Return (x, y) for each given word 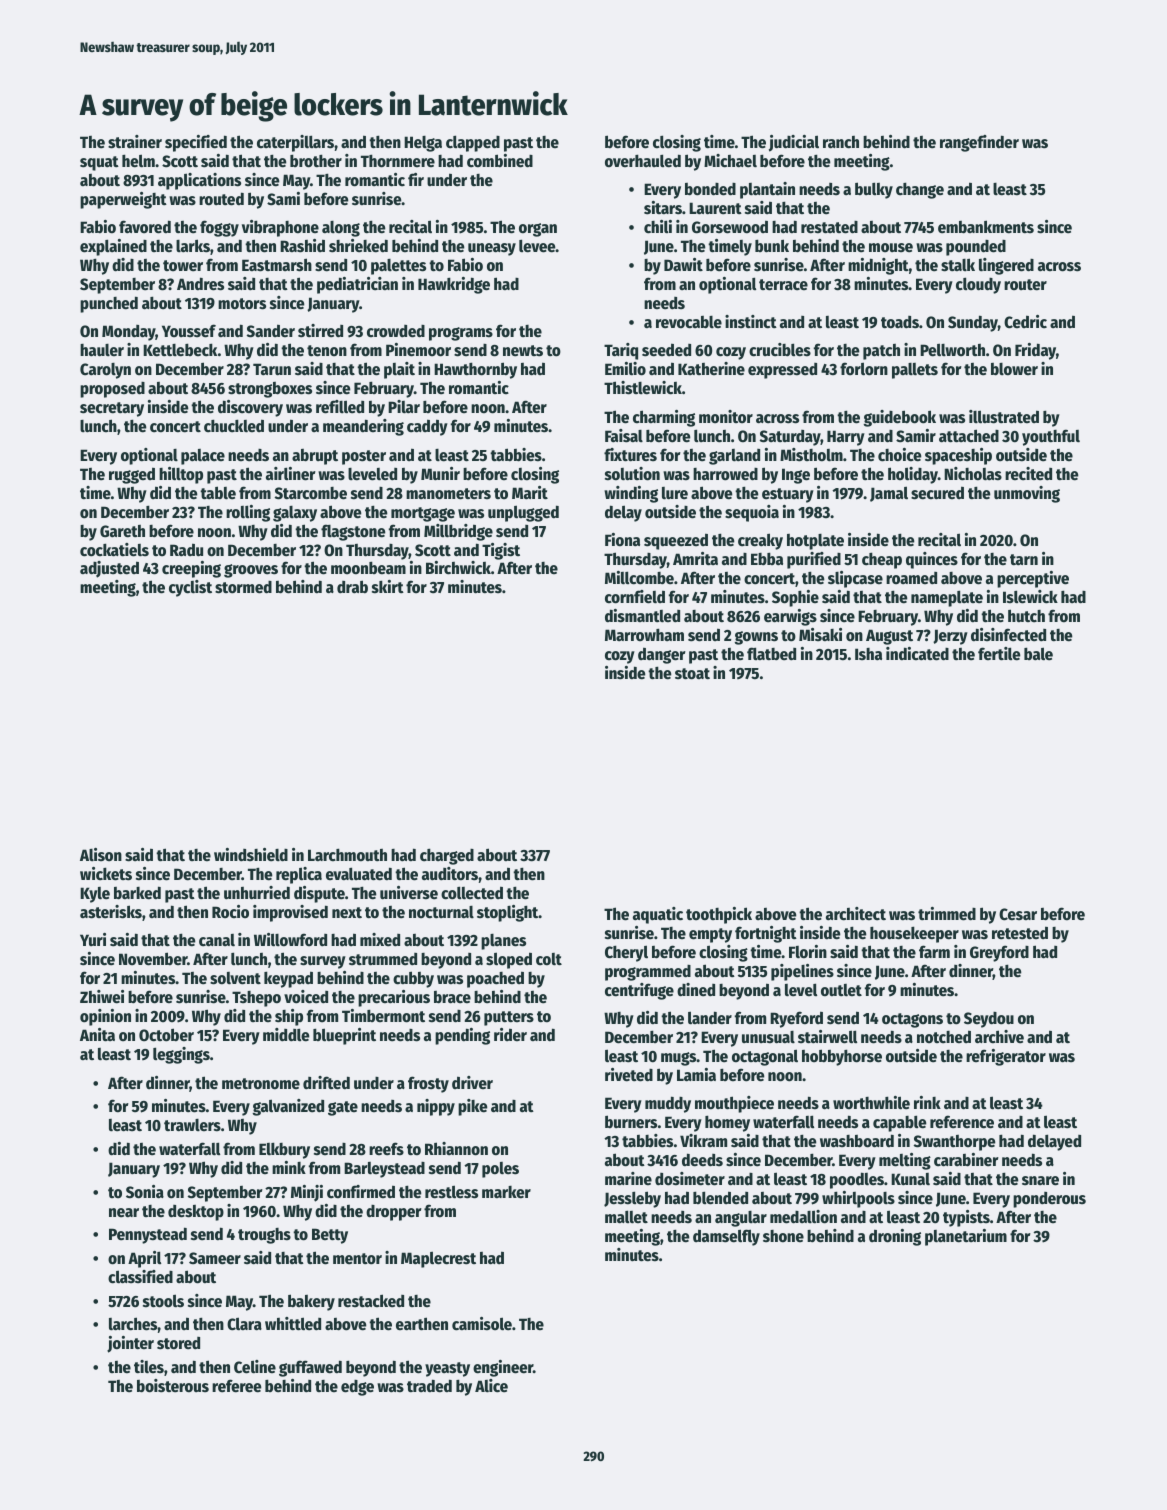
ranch (841, 142)
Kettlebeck (180, 350)
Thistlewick (643, 388)
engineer (503, 1368)
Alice (491, 1386)
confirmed (361, 1192)
